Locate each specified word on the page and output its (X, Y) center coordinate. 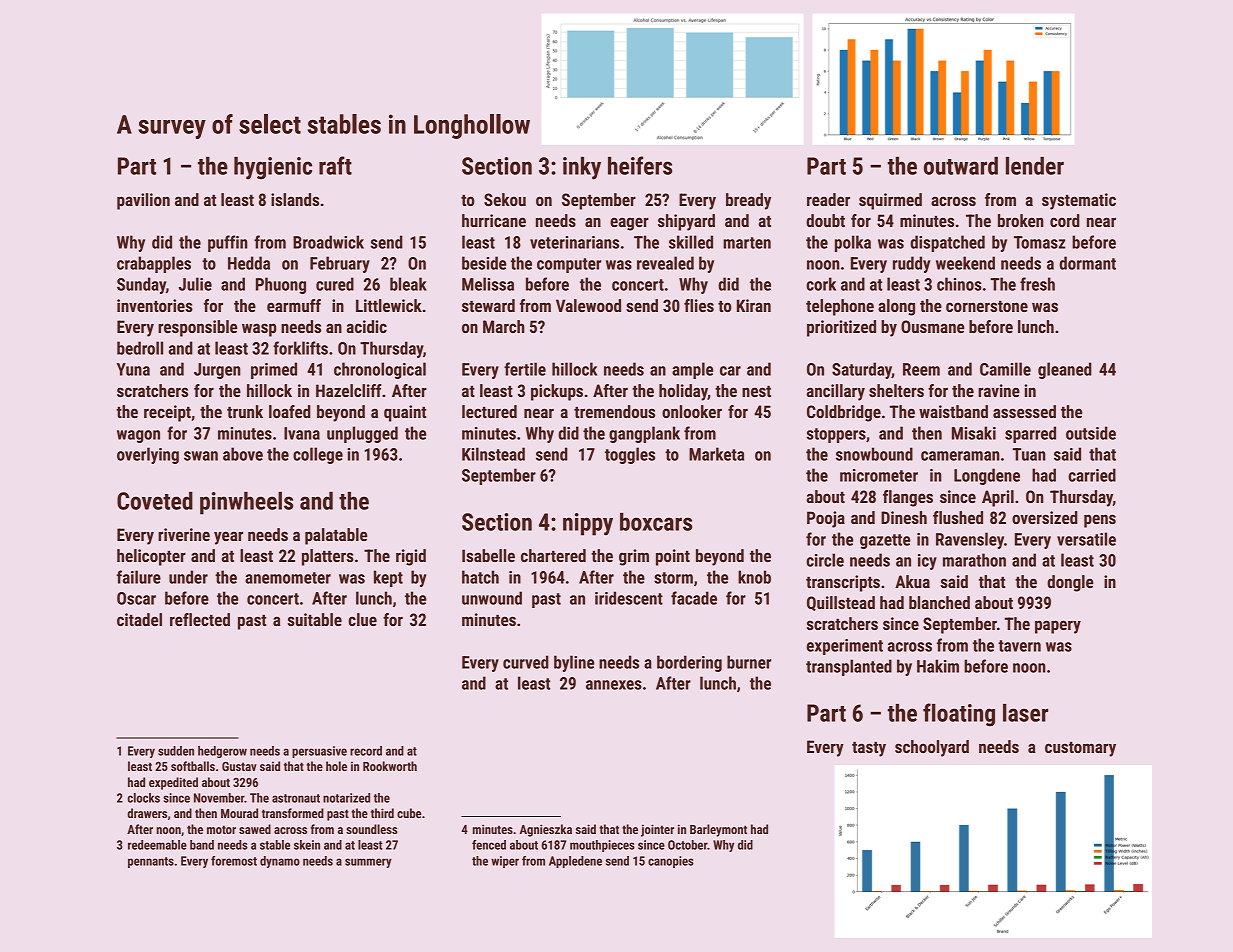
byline (574, 663)
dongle (1070, 583)
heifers (640, 165)
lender (1035, 166)
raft (335, 165)
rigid (411, 557)
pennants (151, 862)
